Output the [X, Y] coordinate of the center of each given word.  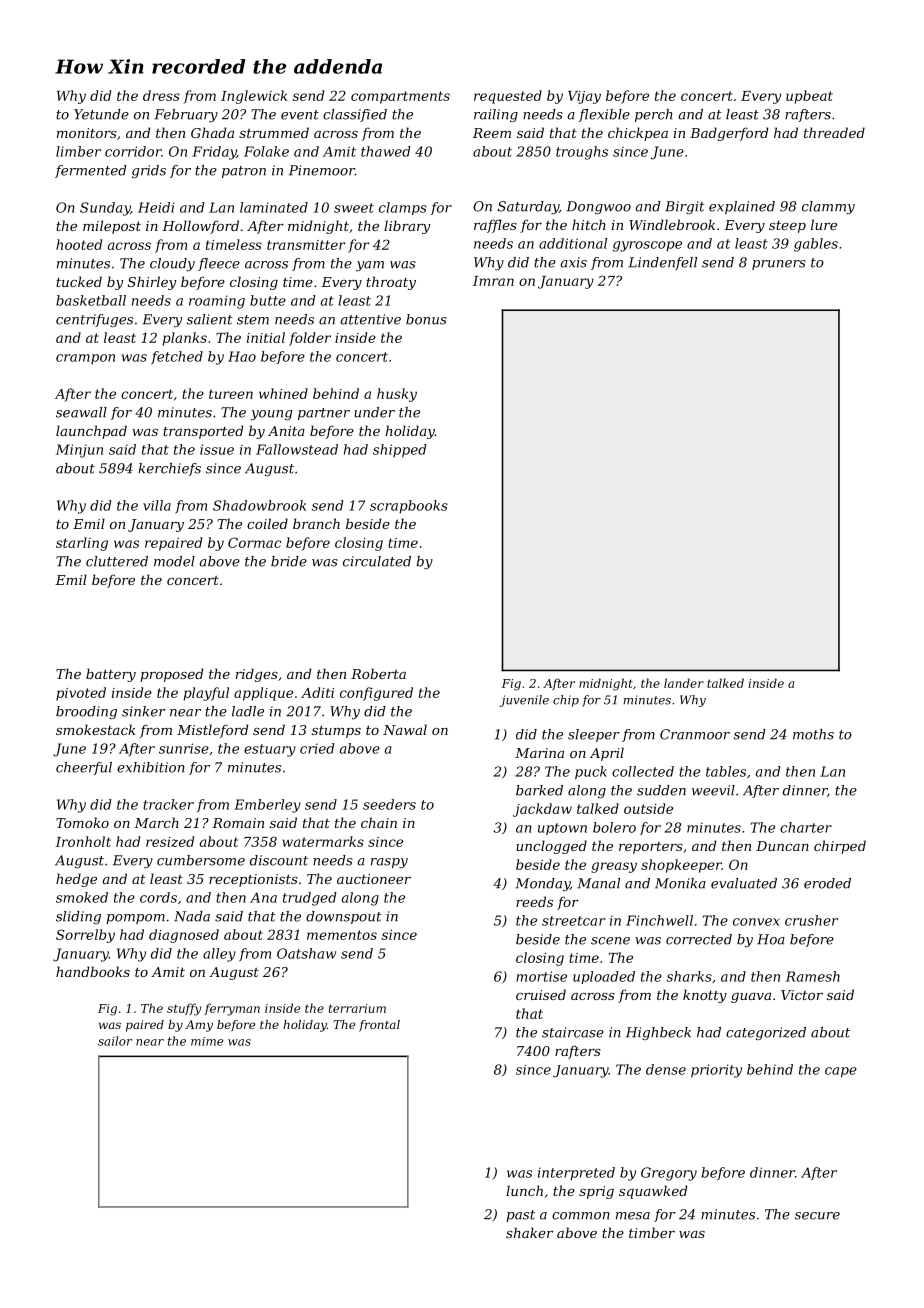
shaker [529, 1232]
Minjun [79, 451]
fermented [91, 171]
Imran [493, 281]
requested [508, 97]
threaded [834, 132]
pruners [779, 265]
